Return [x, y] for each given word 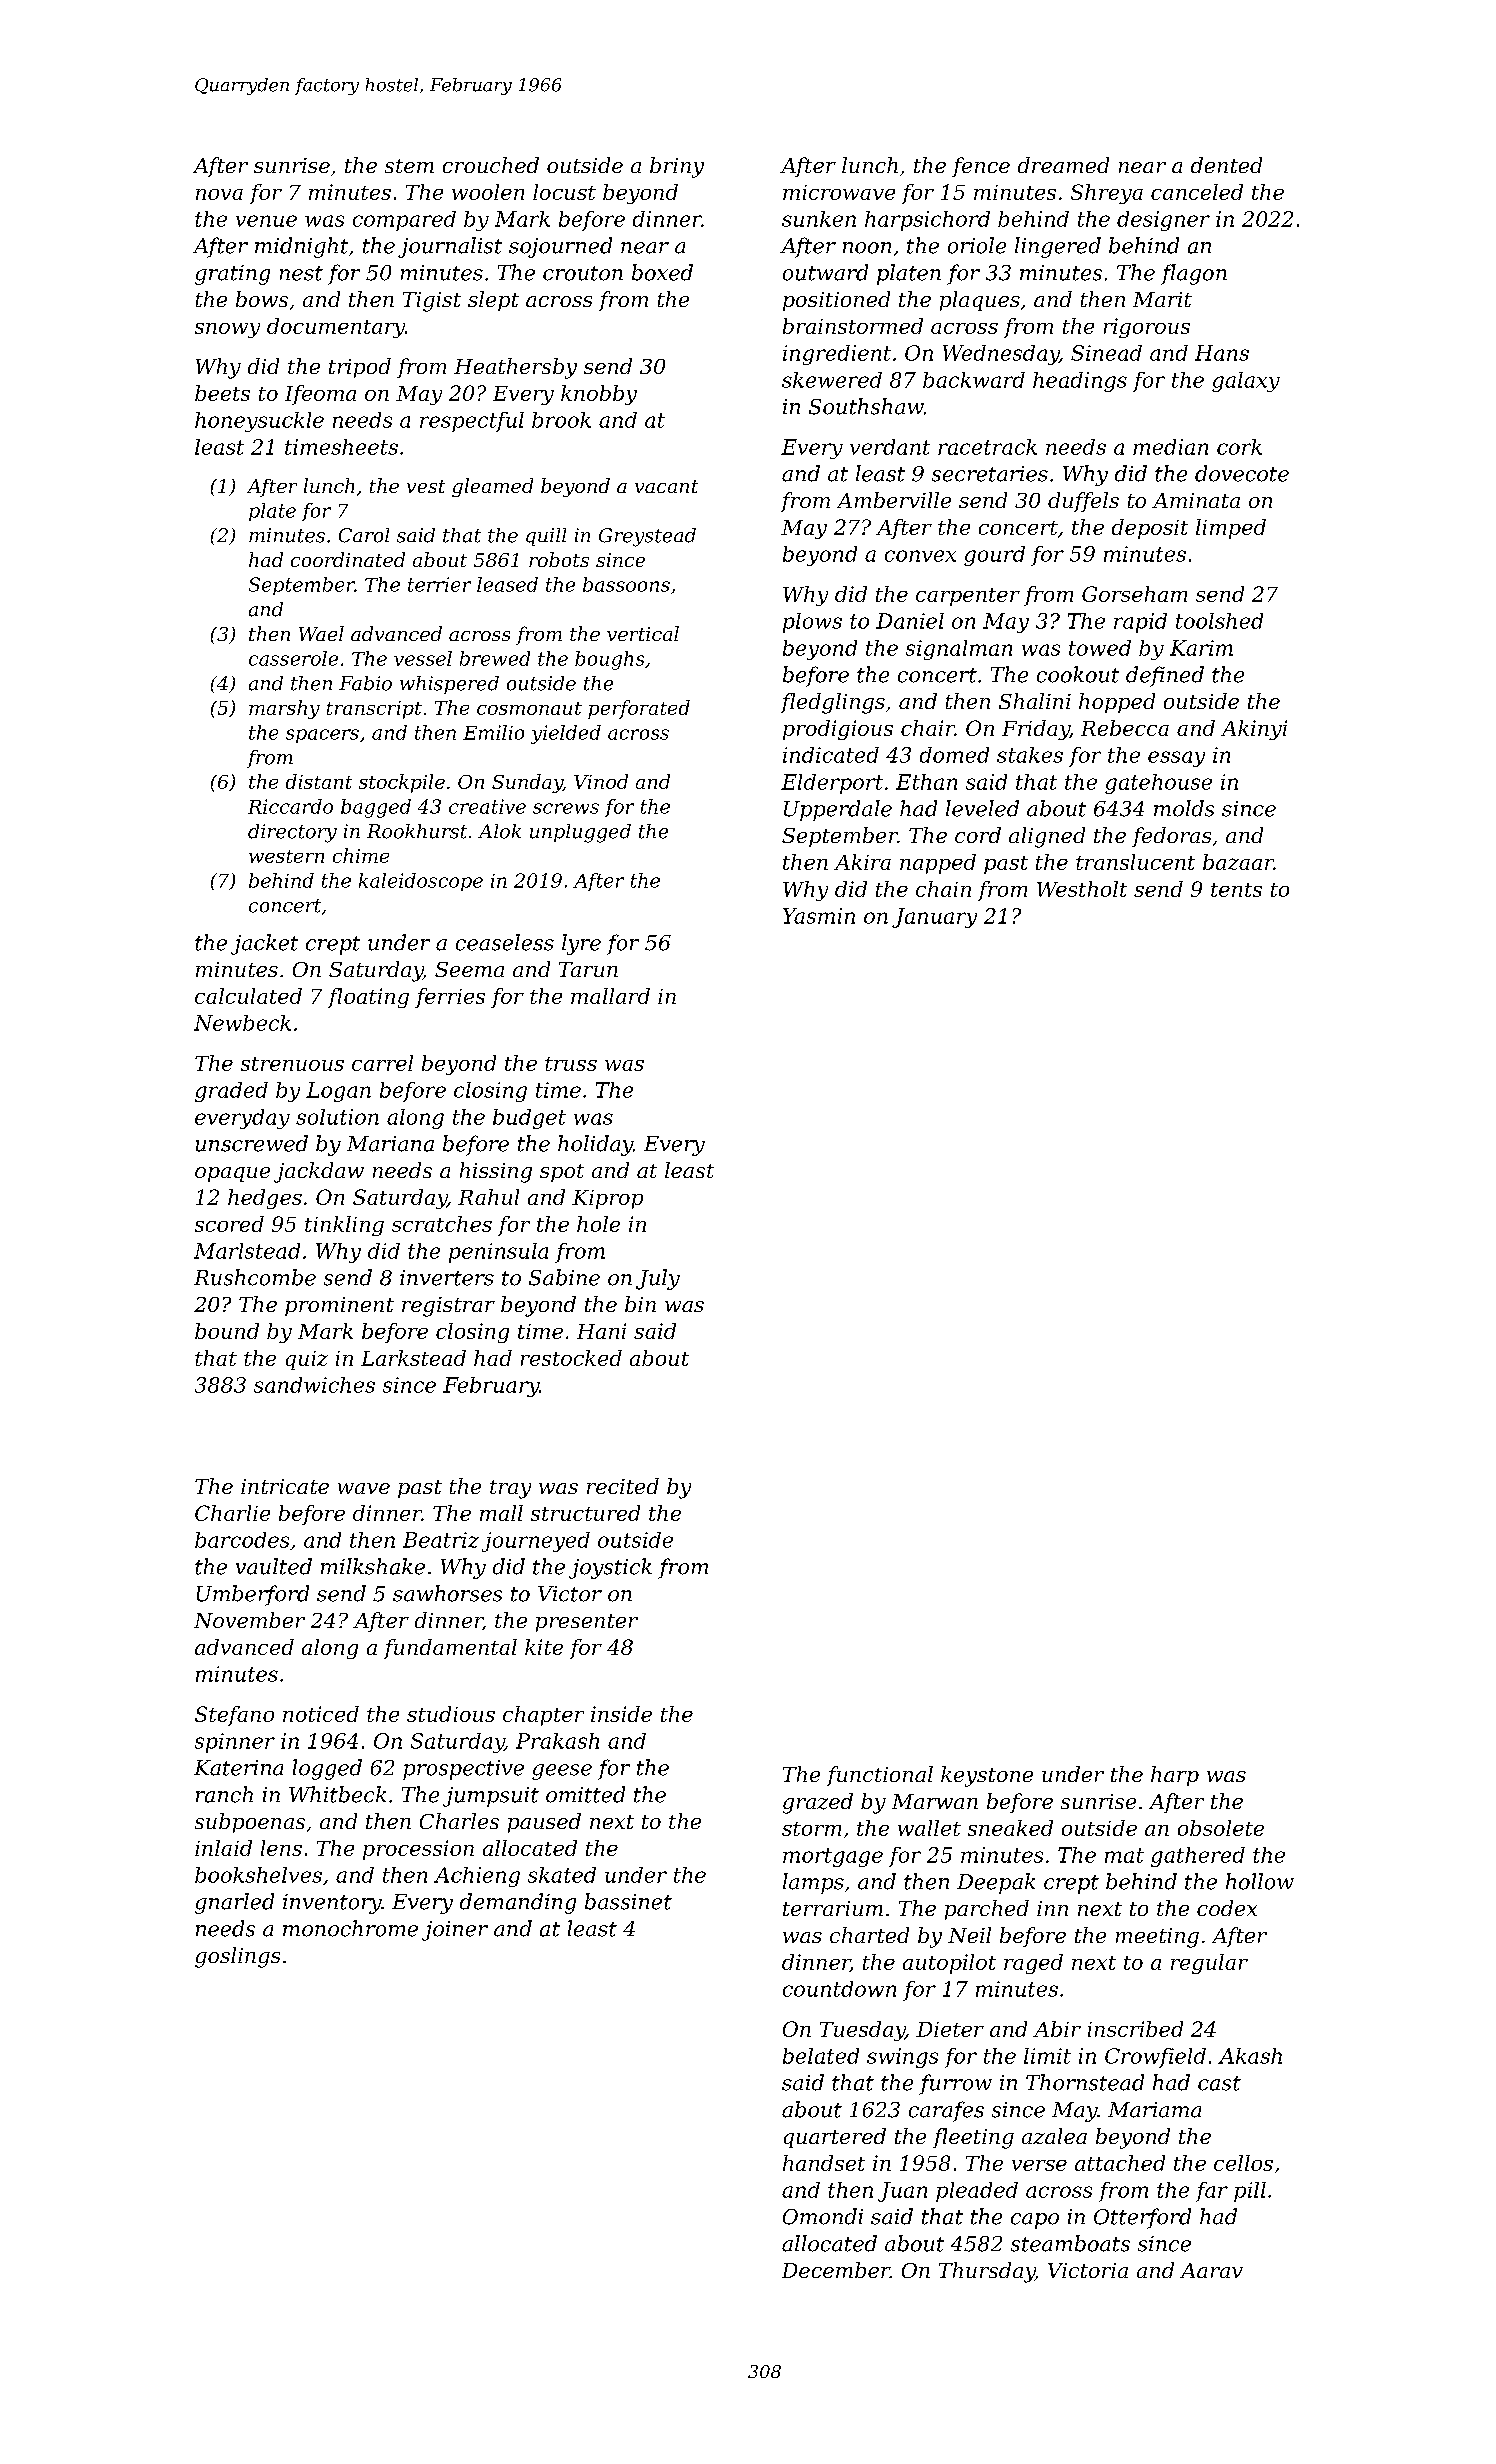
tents [1236, 890]
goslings [237, 1957]
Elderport [832, 784]
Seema [469, 969]
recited [623, 1486]
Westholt [1082, 889]
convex [920, 556]
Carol [364, 535]
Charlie [232, 1513]
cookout [1078, 674]
